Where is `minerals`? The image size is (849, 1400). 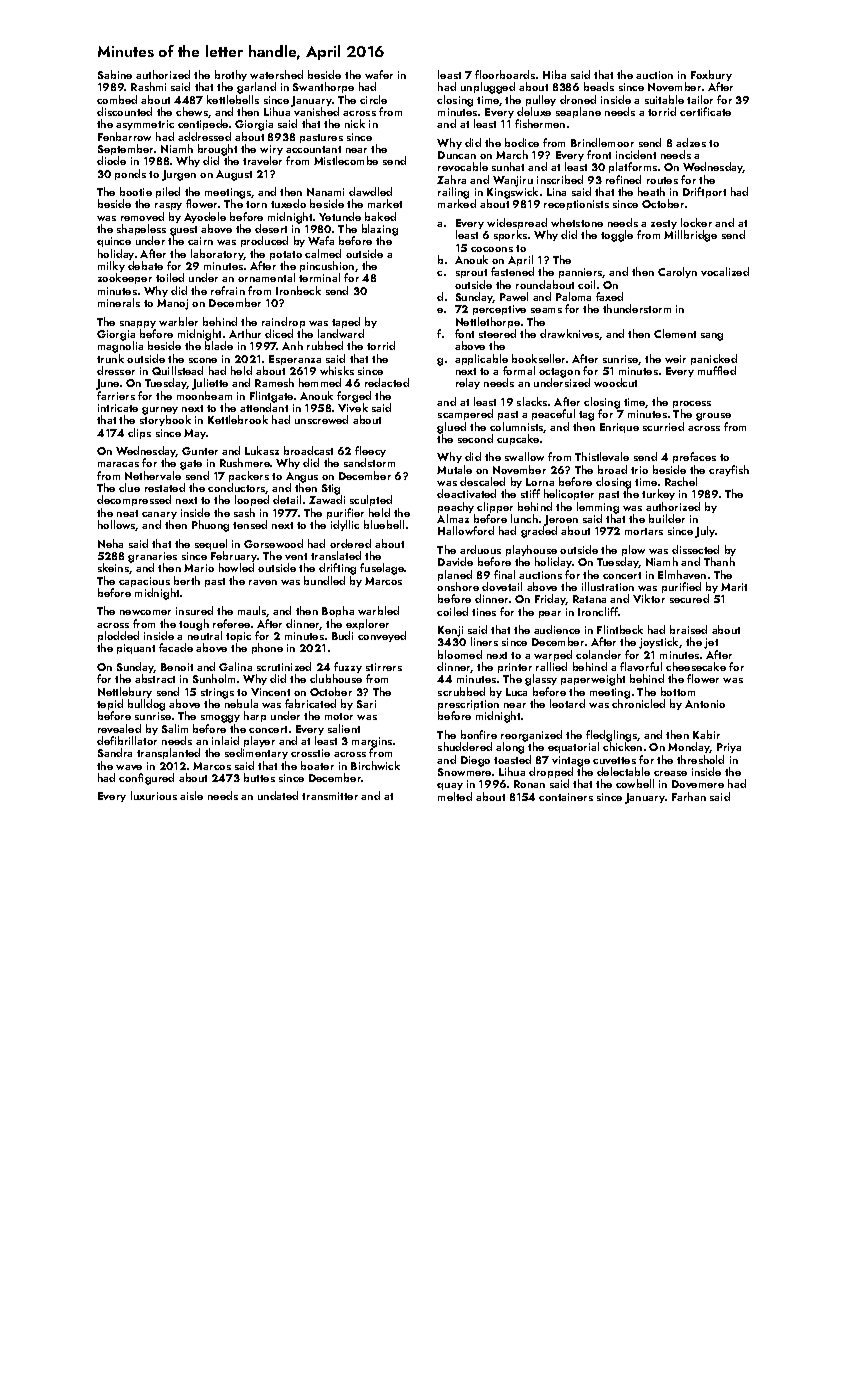
minerals is located at coordinates (119, 302).
